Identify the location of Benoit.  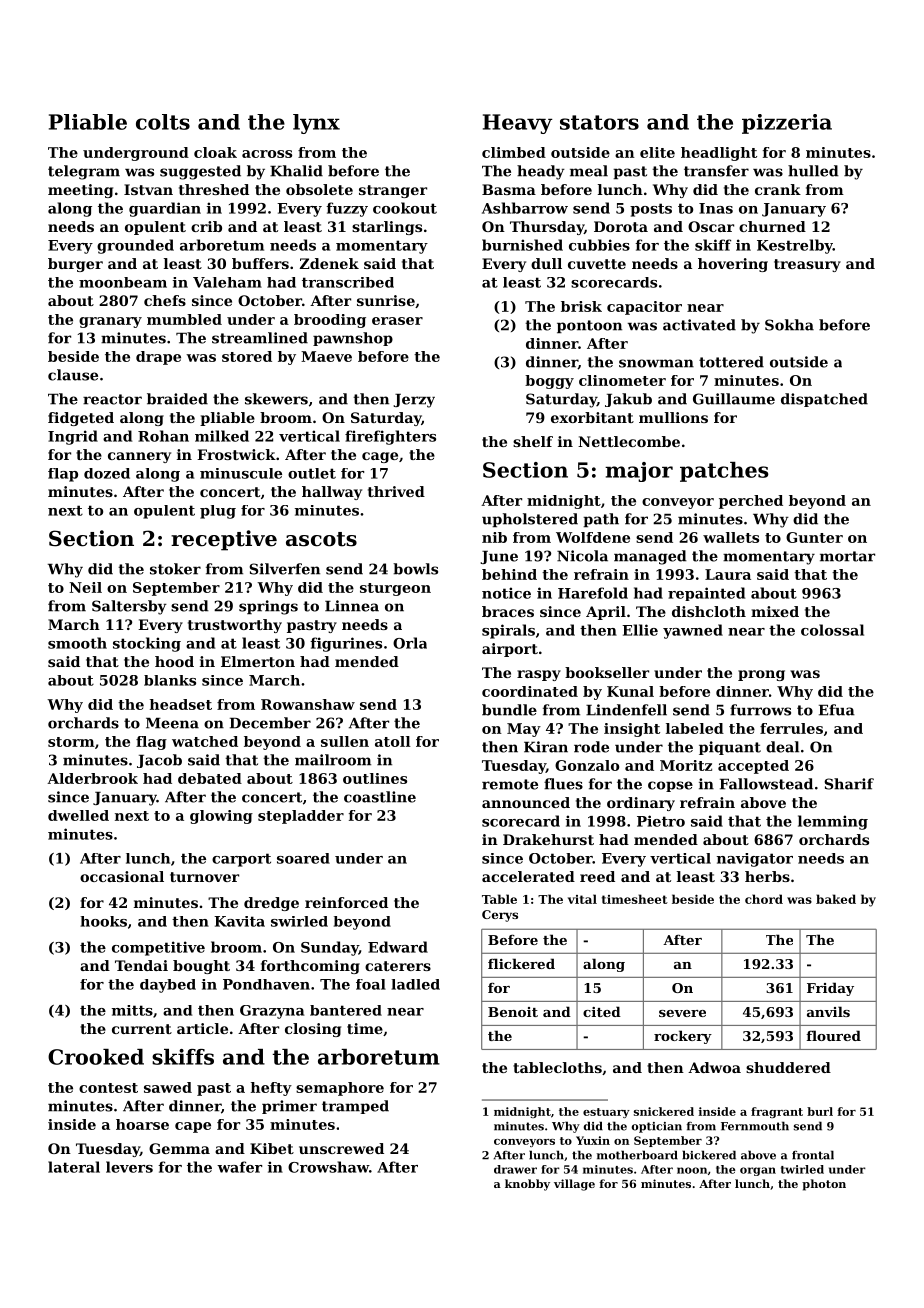
(513, 1012).
